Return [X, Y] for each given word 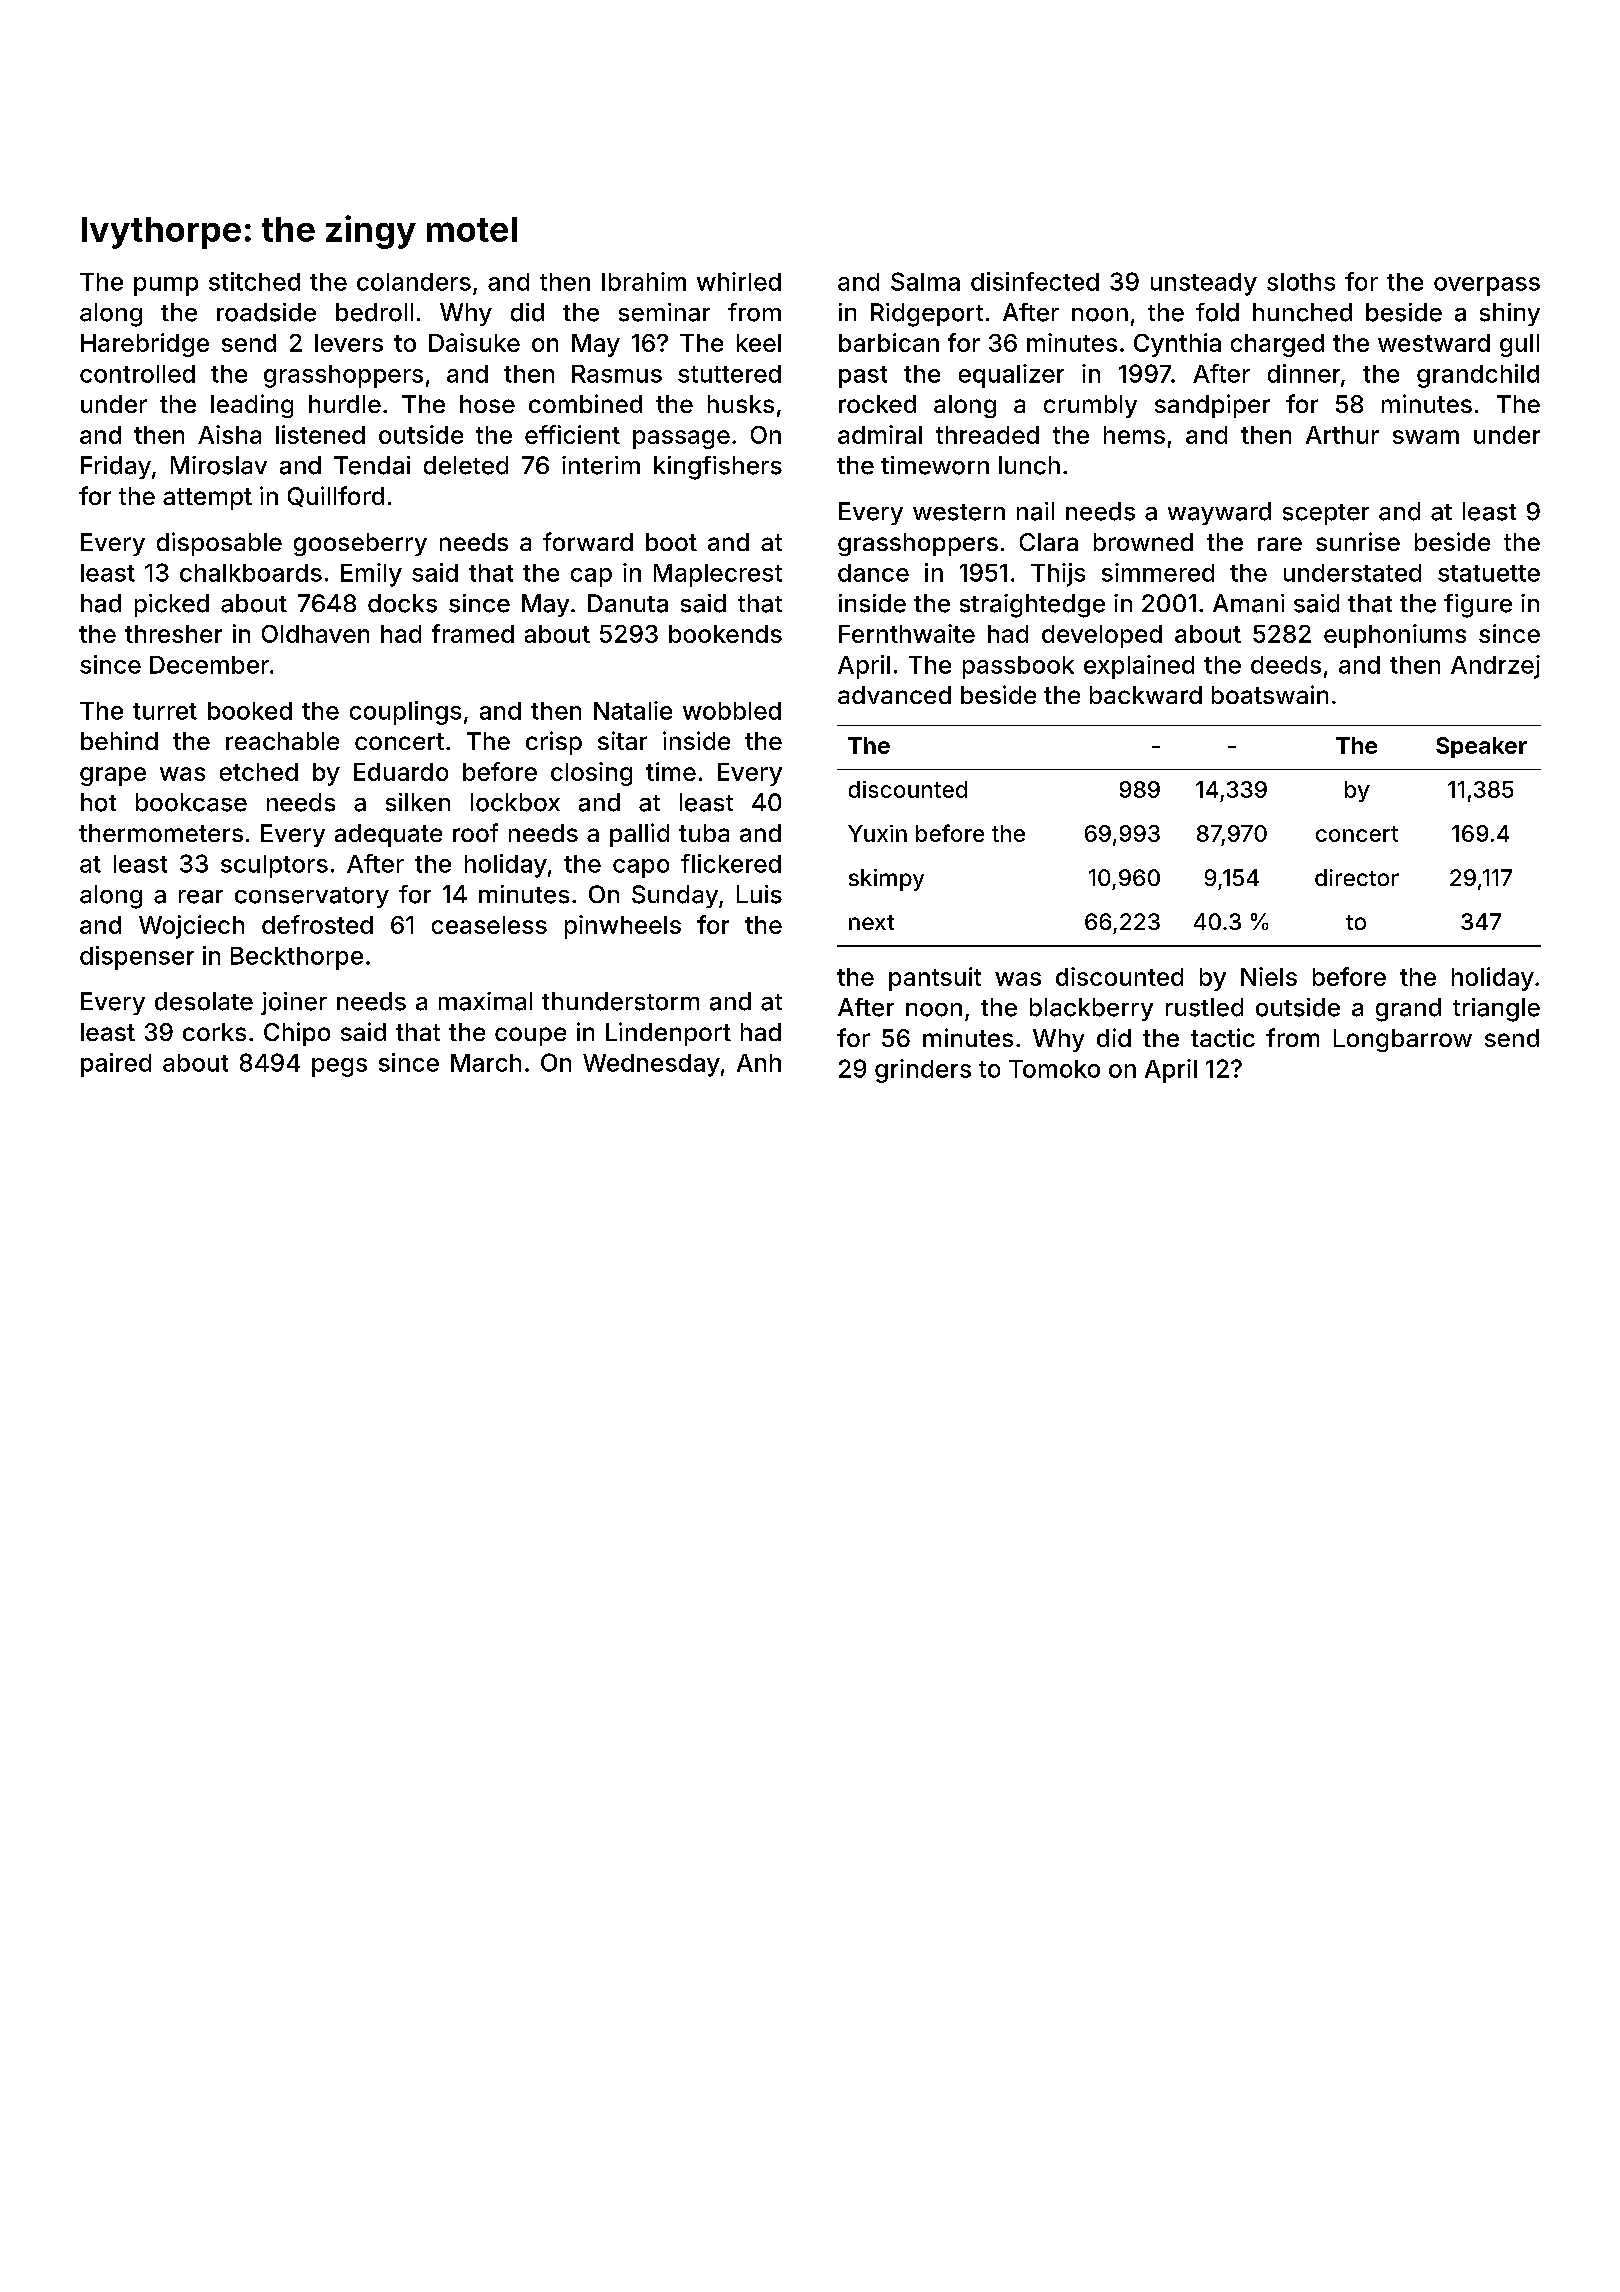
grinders [923, 1071]
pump [166, 286]
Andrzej [1495, 667]
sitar [622, 740]
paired [116, 1065]
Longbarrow [1403, 1040]
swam [1426, 437]
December [209, 665]
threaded [987, 435]
